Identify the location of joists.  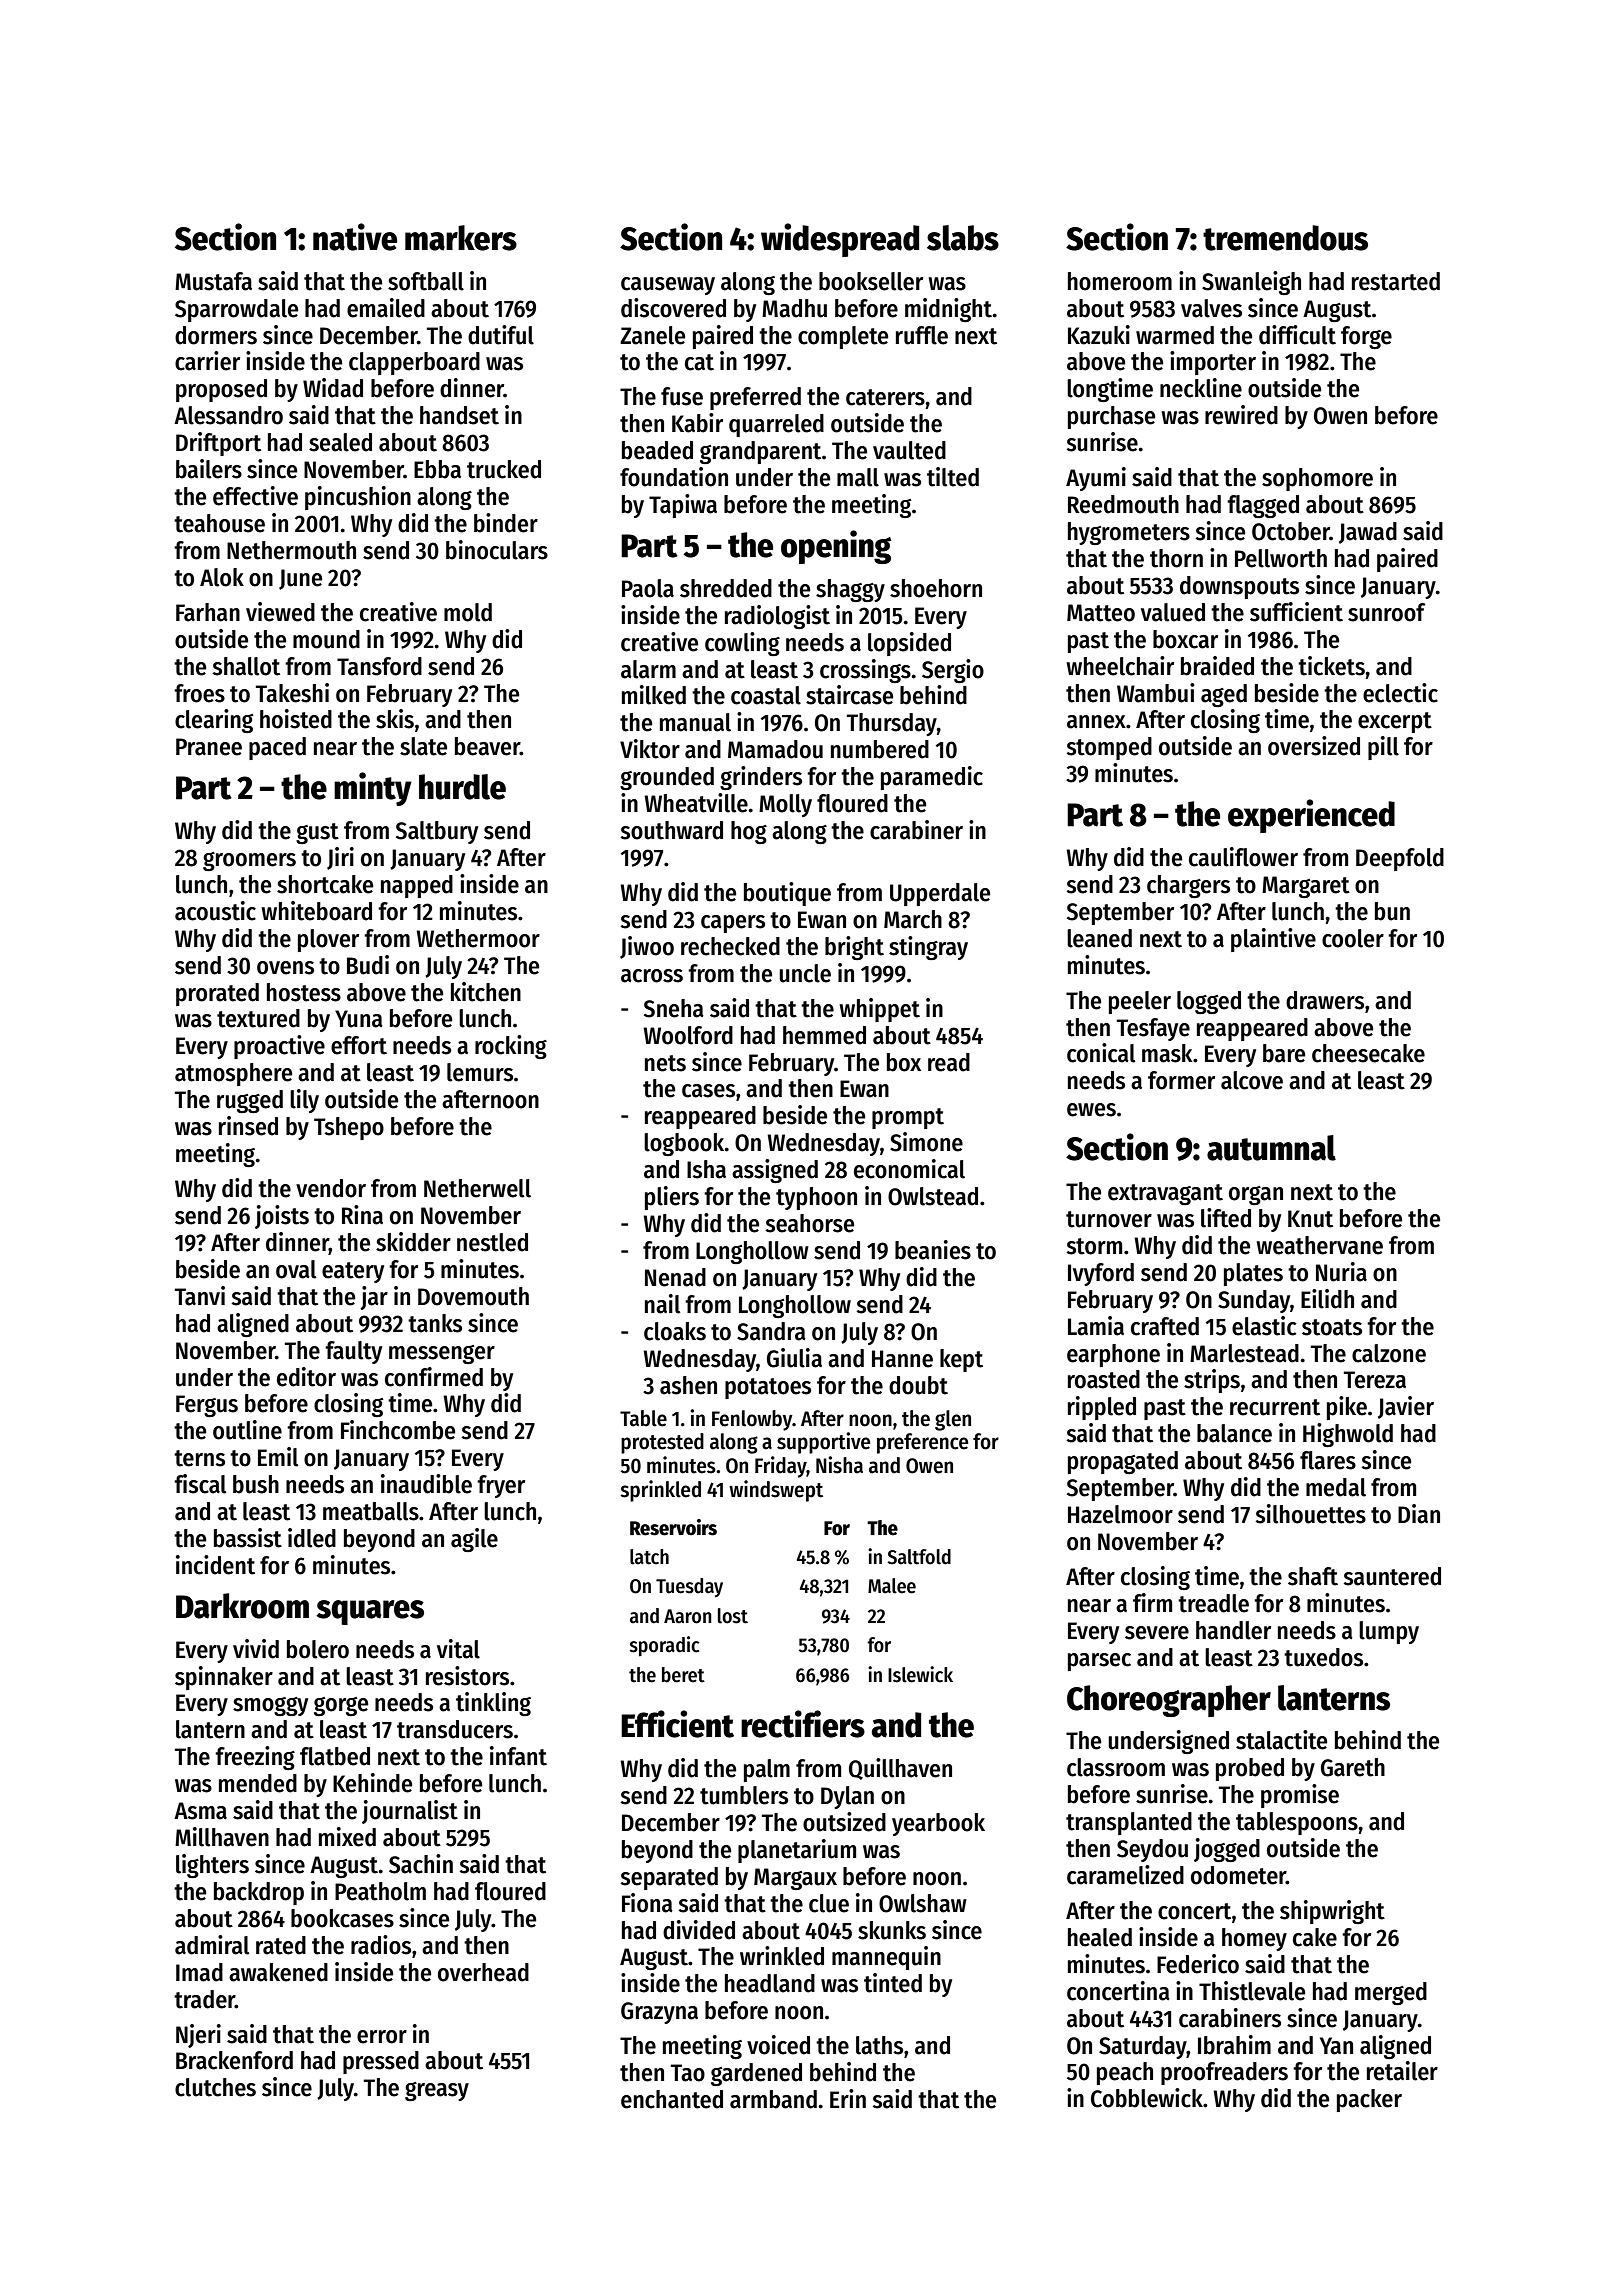
(282, 1217).
